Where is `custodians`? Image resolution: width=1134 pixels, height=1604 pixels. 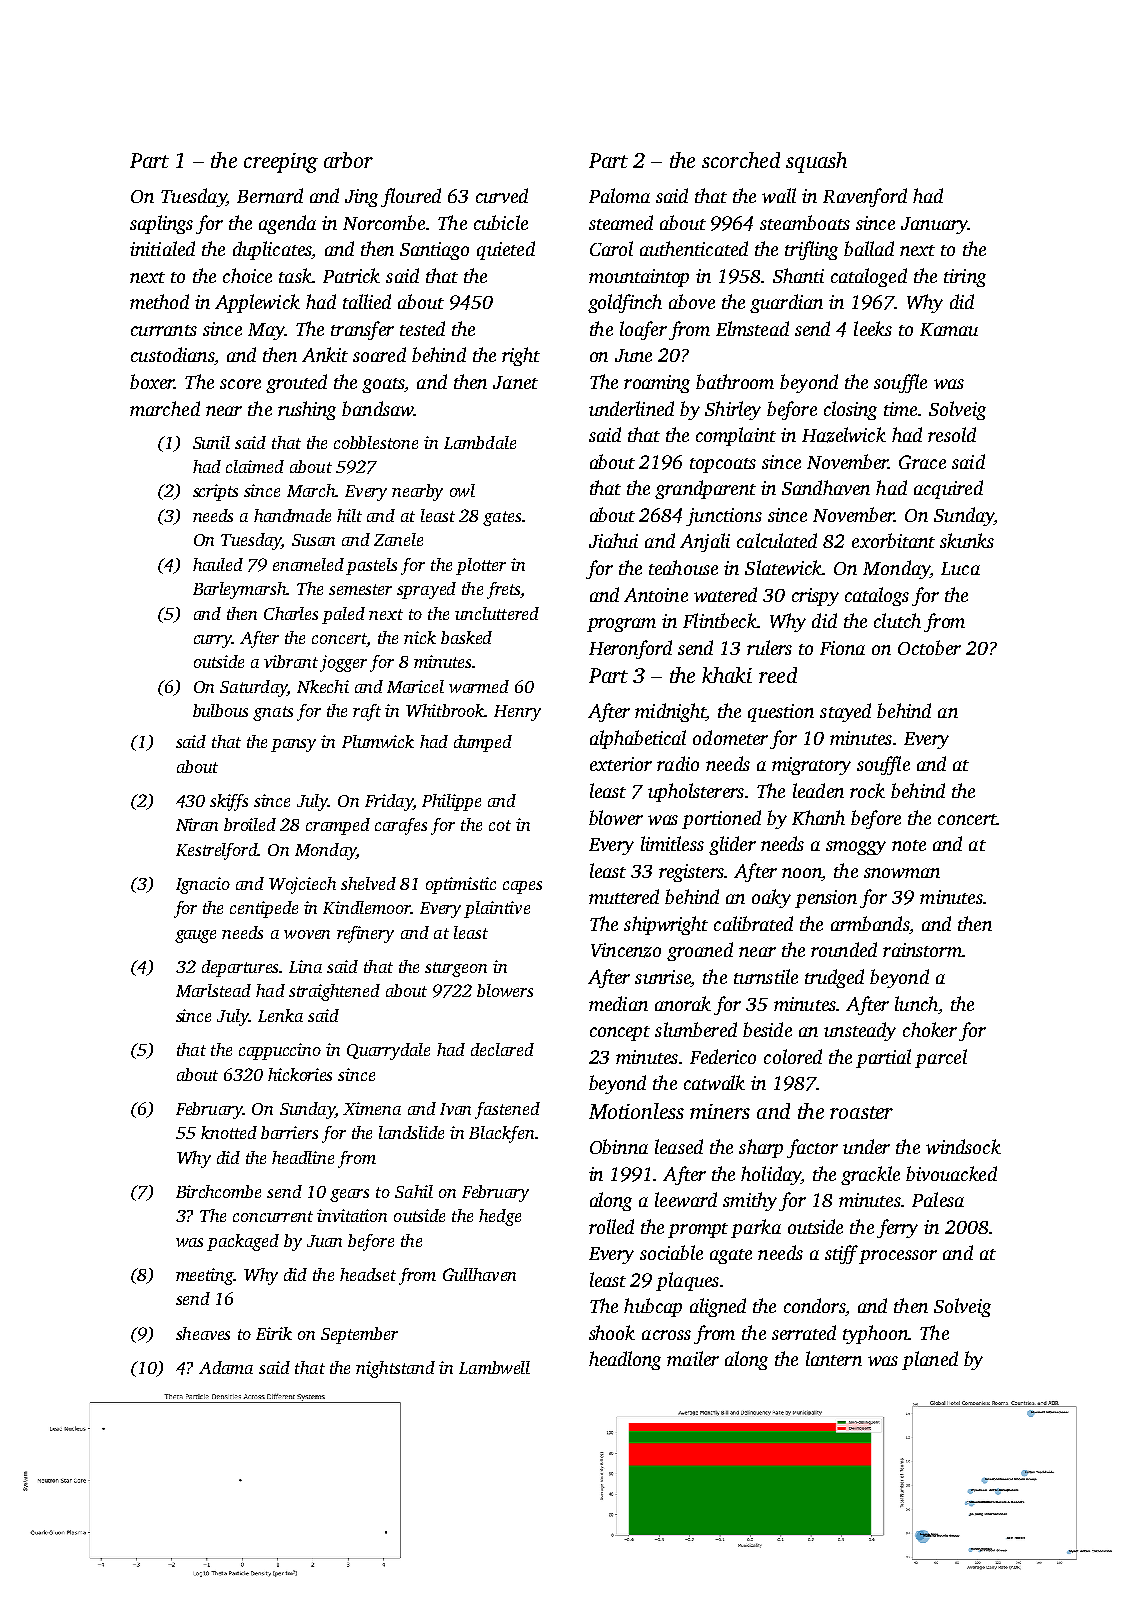
custodians is located at coordinates (172, 354).
